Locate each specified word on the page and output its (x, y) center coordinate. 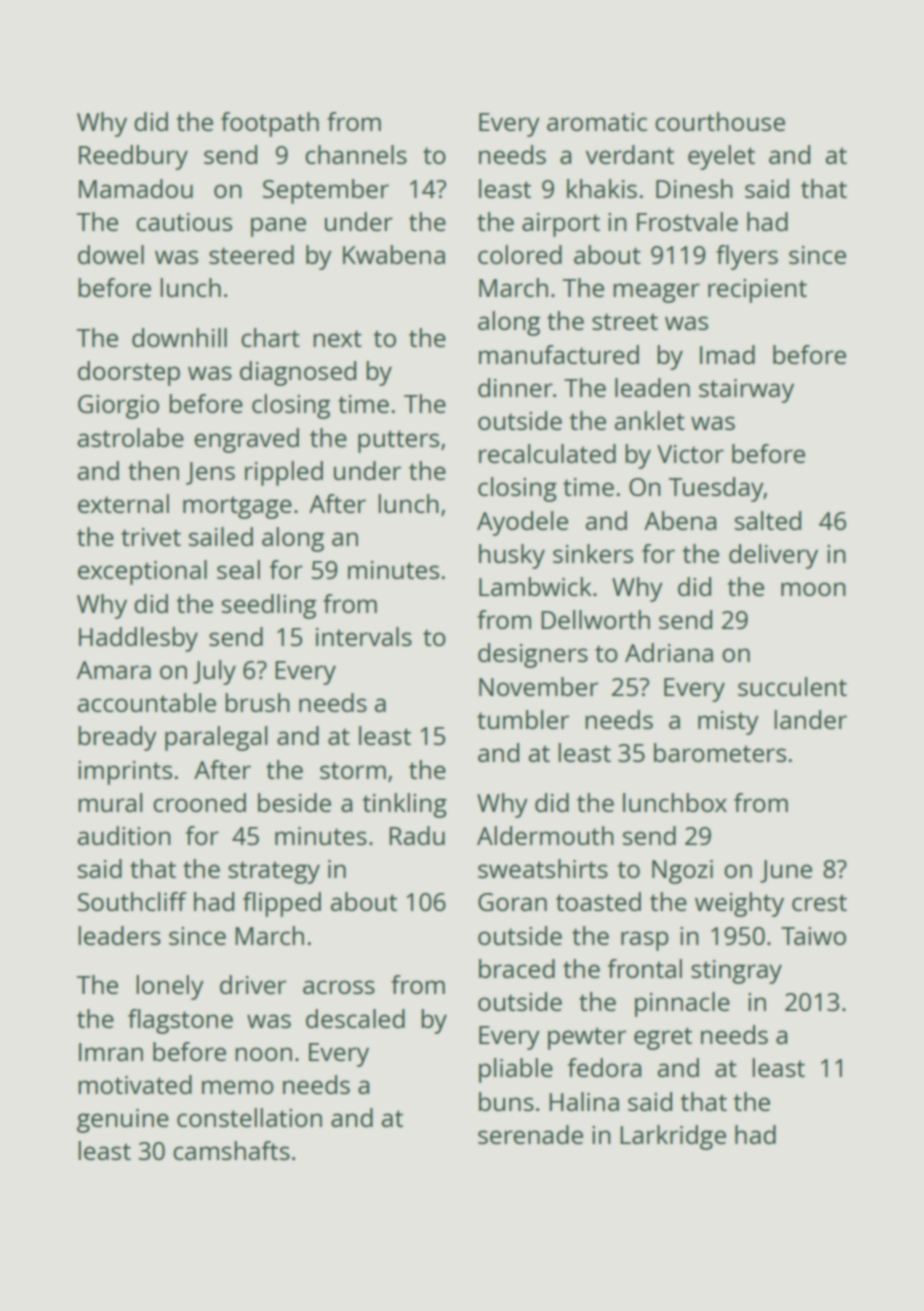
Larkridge (673, 1137)
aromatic (597, 122)
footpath (270, 124)
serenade (530, 1134)
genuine (123, 1121)
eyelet (721, 157)
